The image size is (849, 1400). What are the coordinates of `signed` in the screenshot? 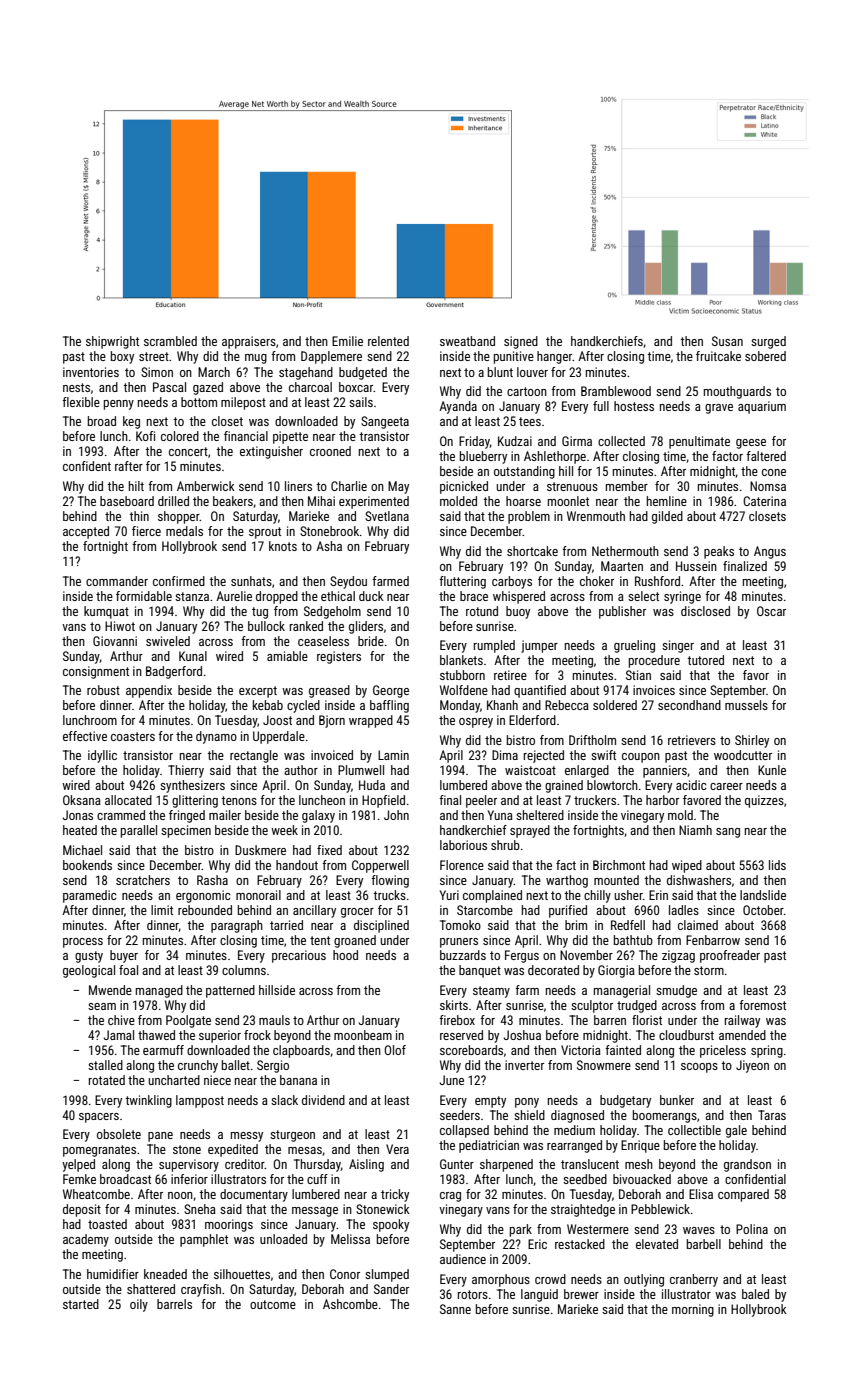 It's located at (521, 342).
